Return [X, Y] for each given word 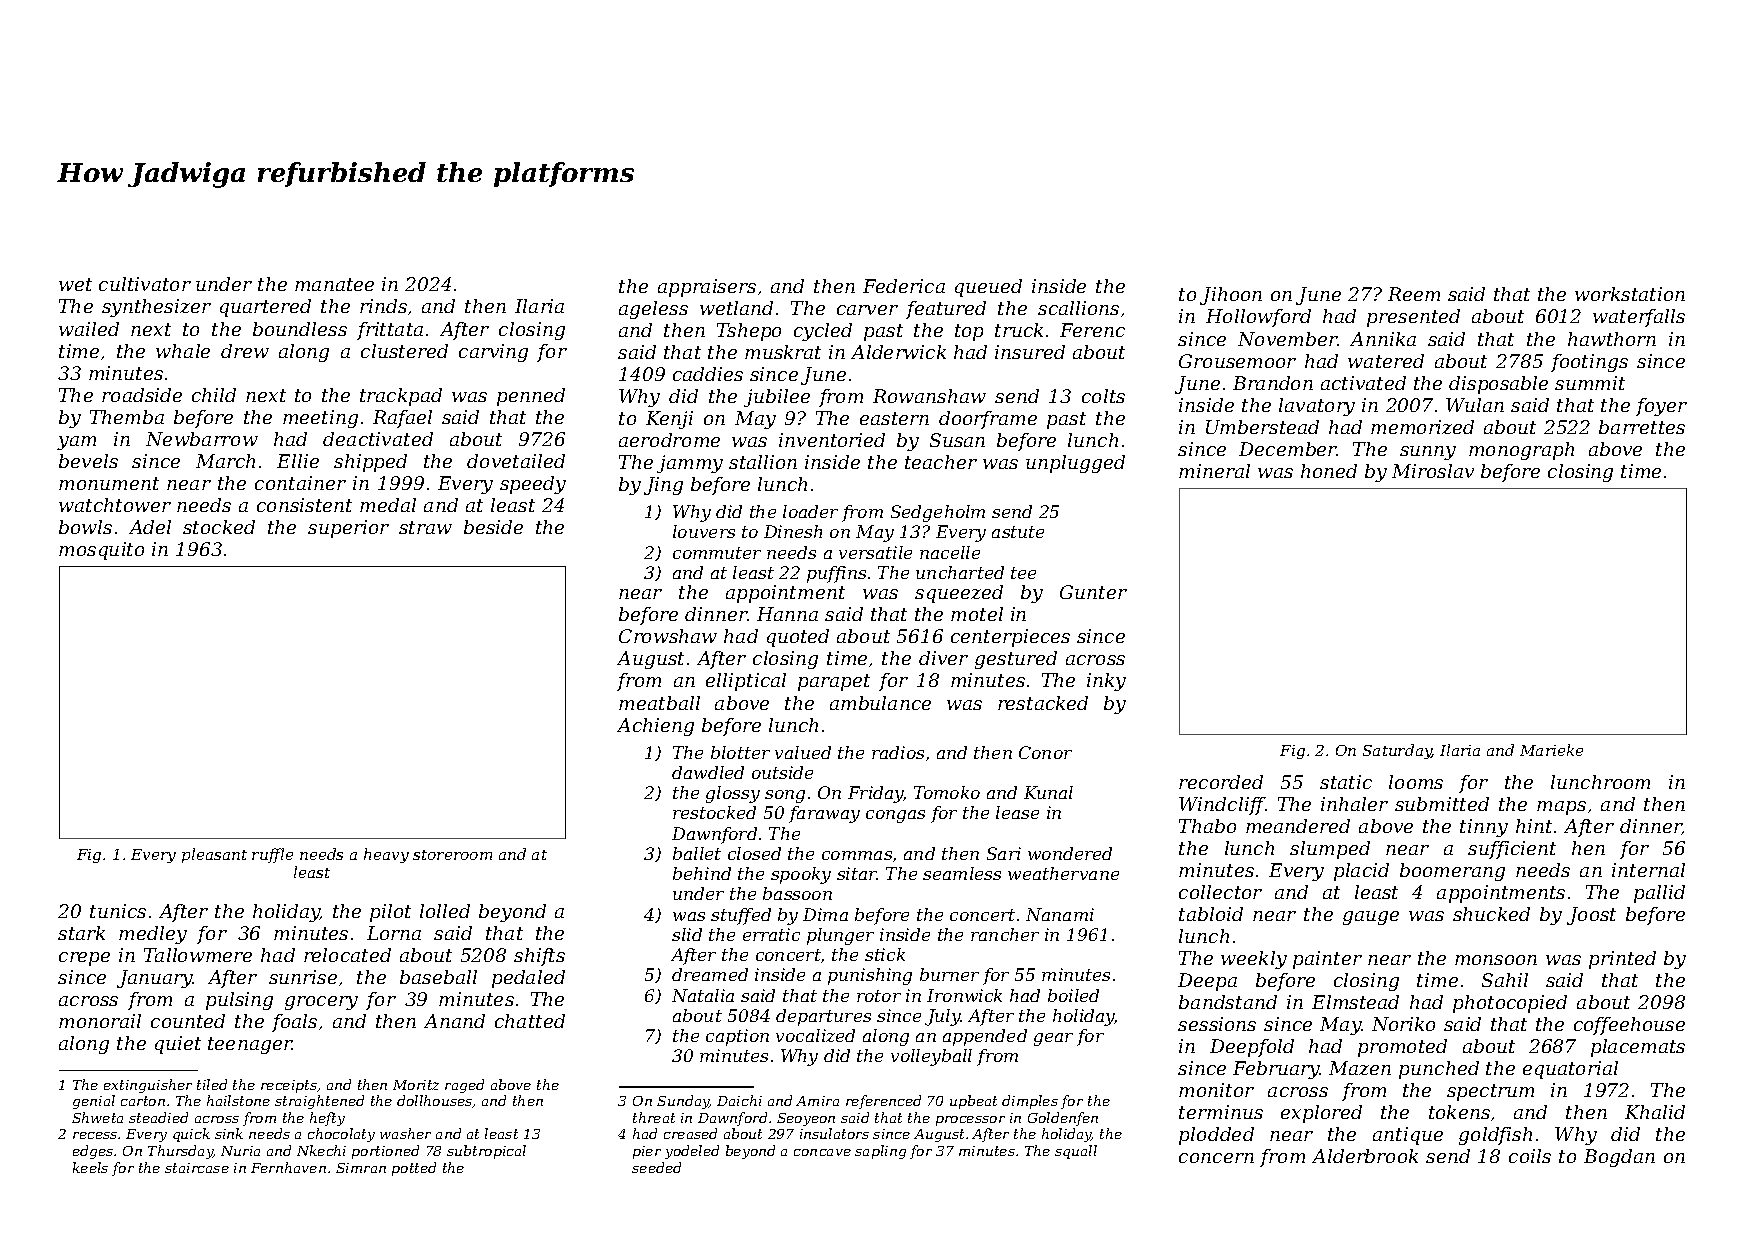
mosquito [101, 551]
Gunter [1093, 592]
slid [687, 934]
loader [810, 511]
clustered [404, 351]
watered [1386, 361]
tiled [212, 1084]
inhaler [1354, 804]
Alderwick [898, 352]
